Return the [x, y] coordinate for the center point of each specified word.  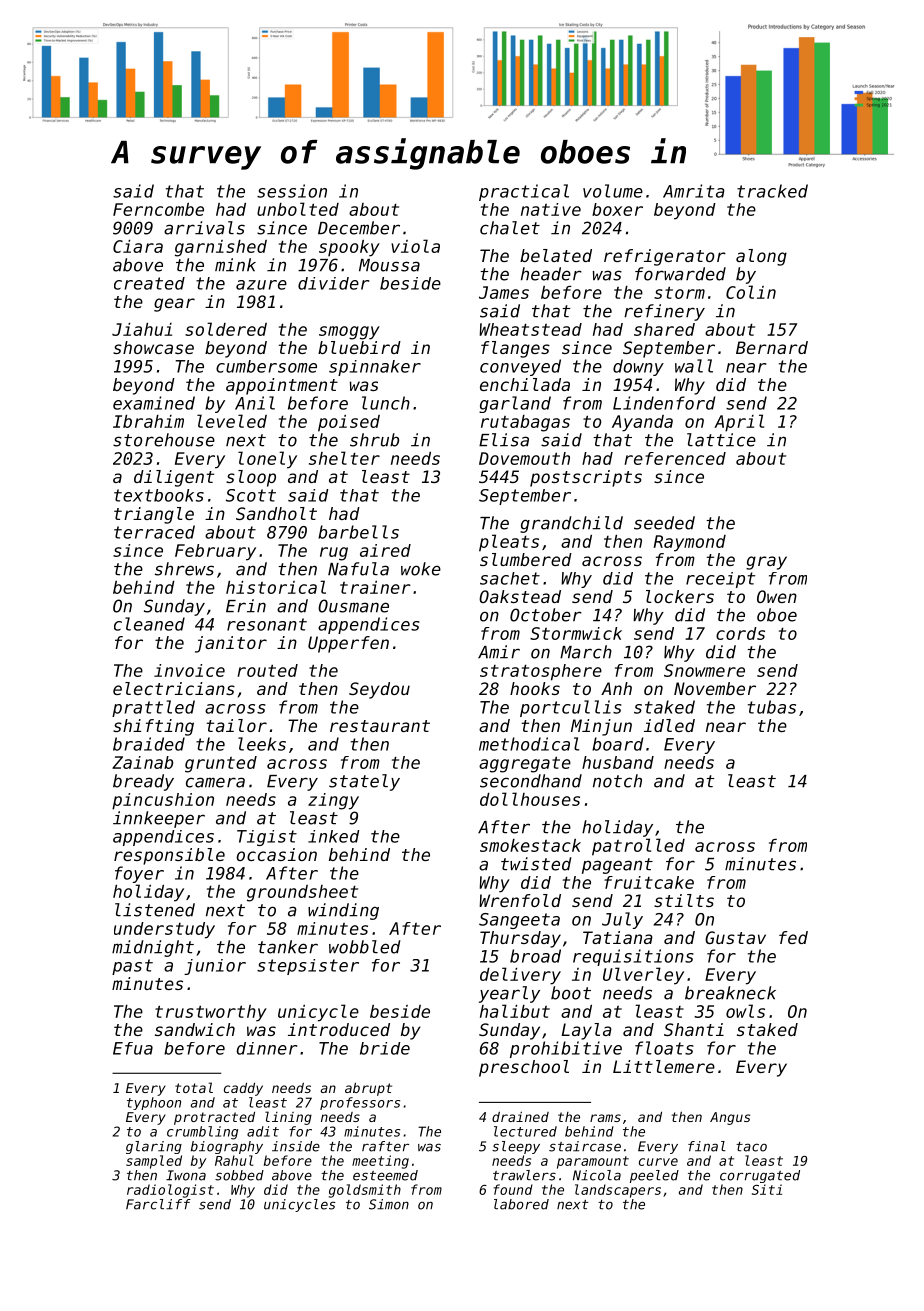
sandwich [195, 1029]
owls [745, 1011]
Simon [389, 1204]
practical [524, 192]
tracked [772, 191]
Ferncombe [158, 209]
